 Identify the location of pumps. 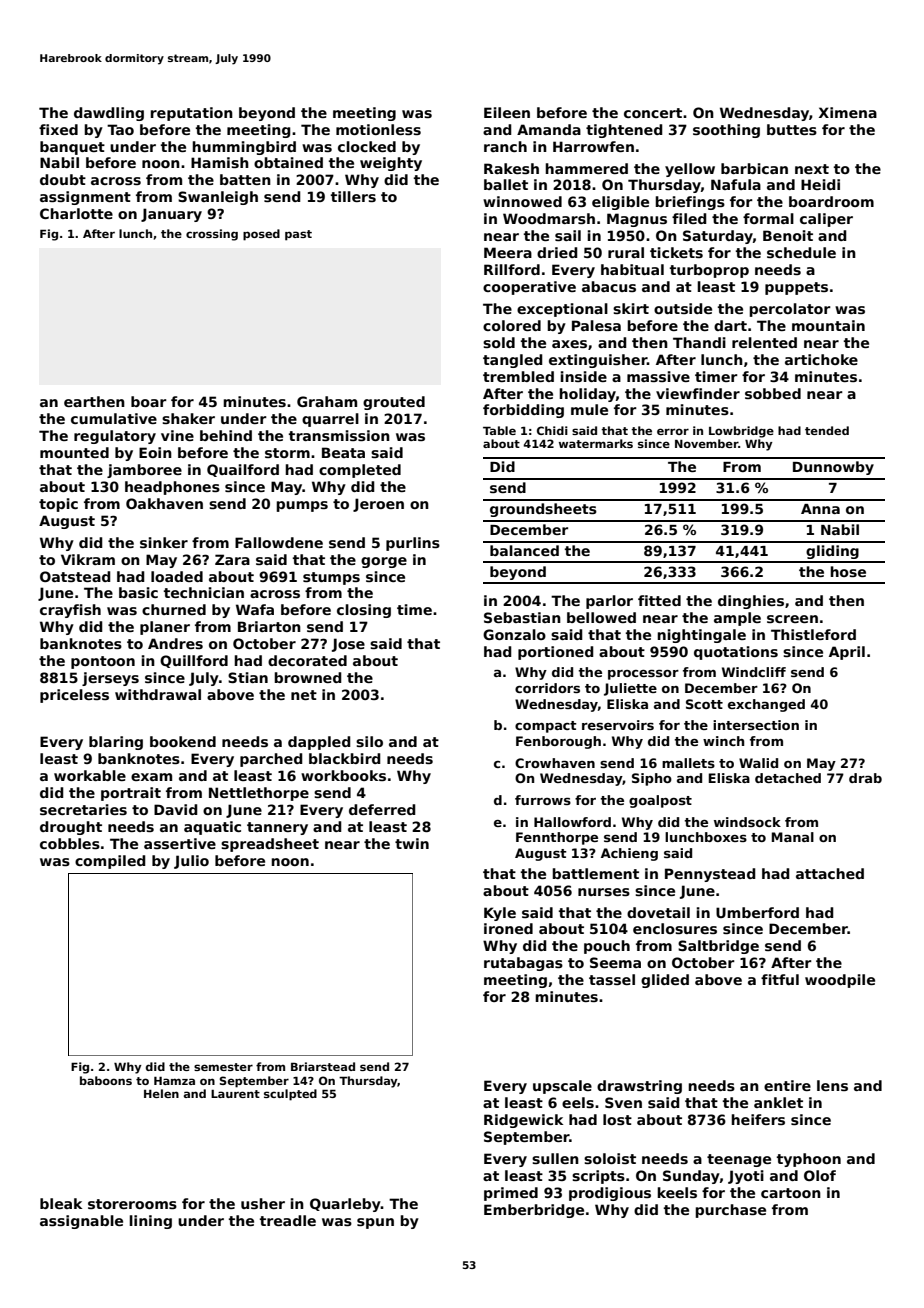
(302, 506).
